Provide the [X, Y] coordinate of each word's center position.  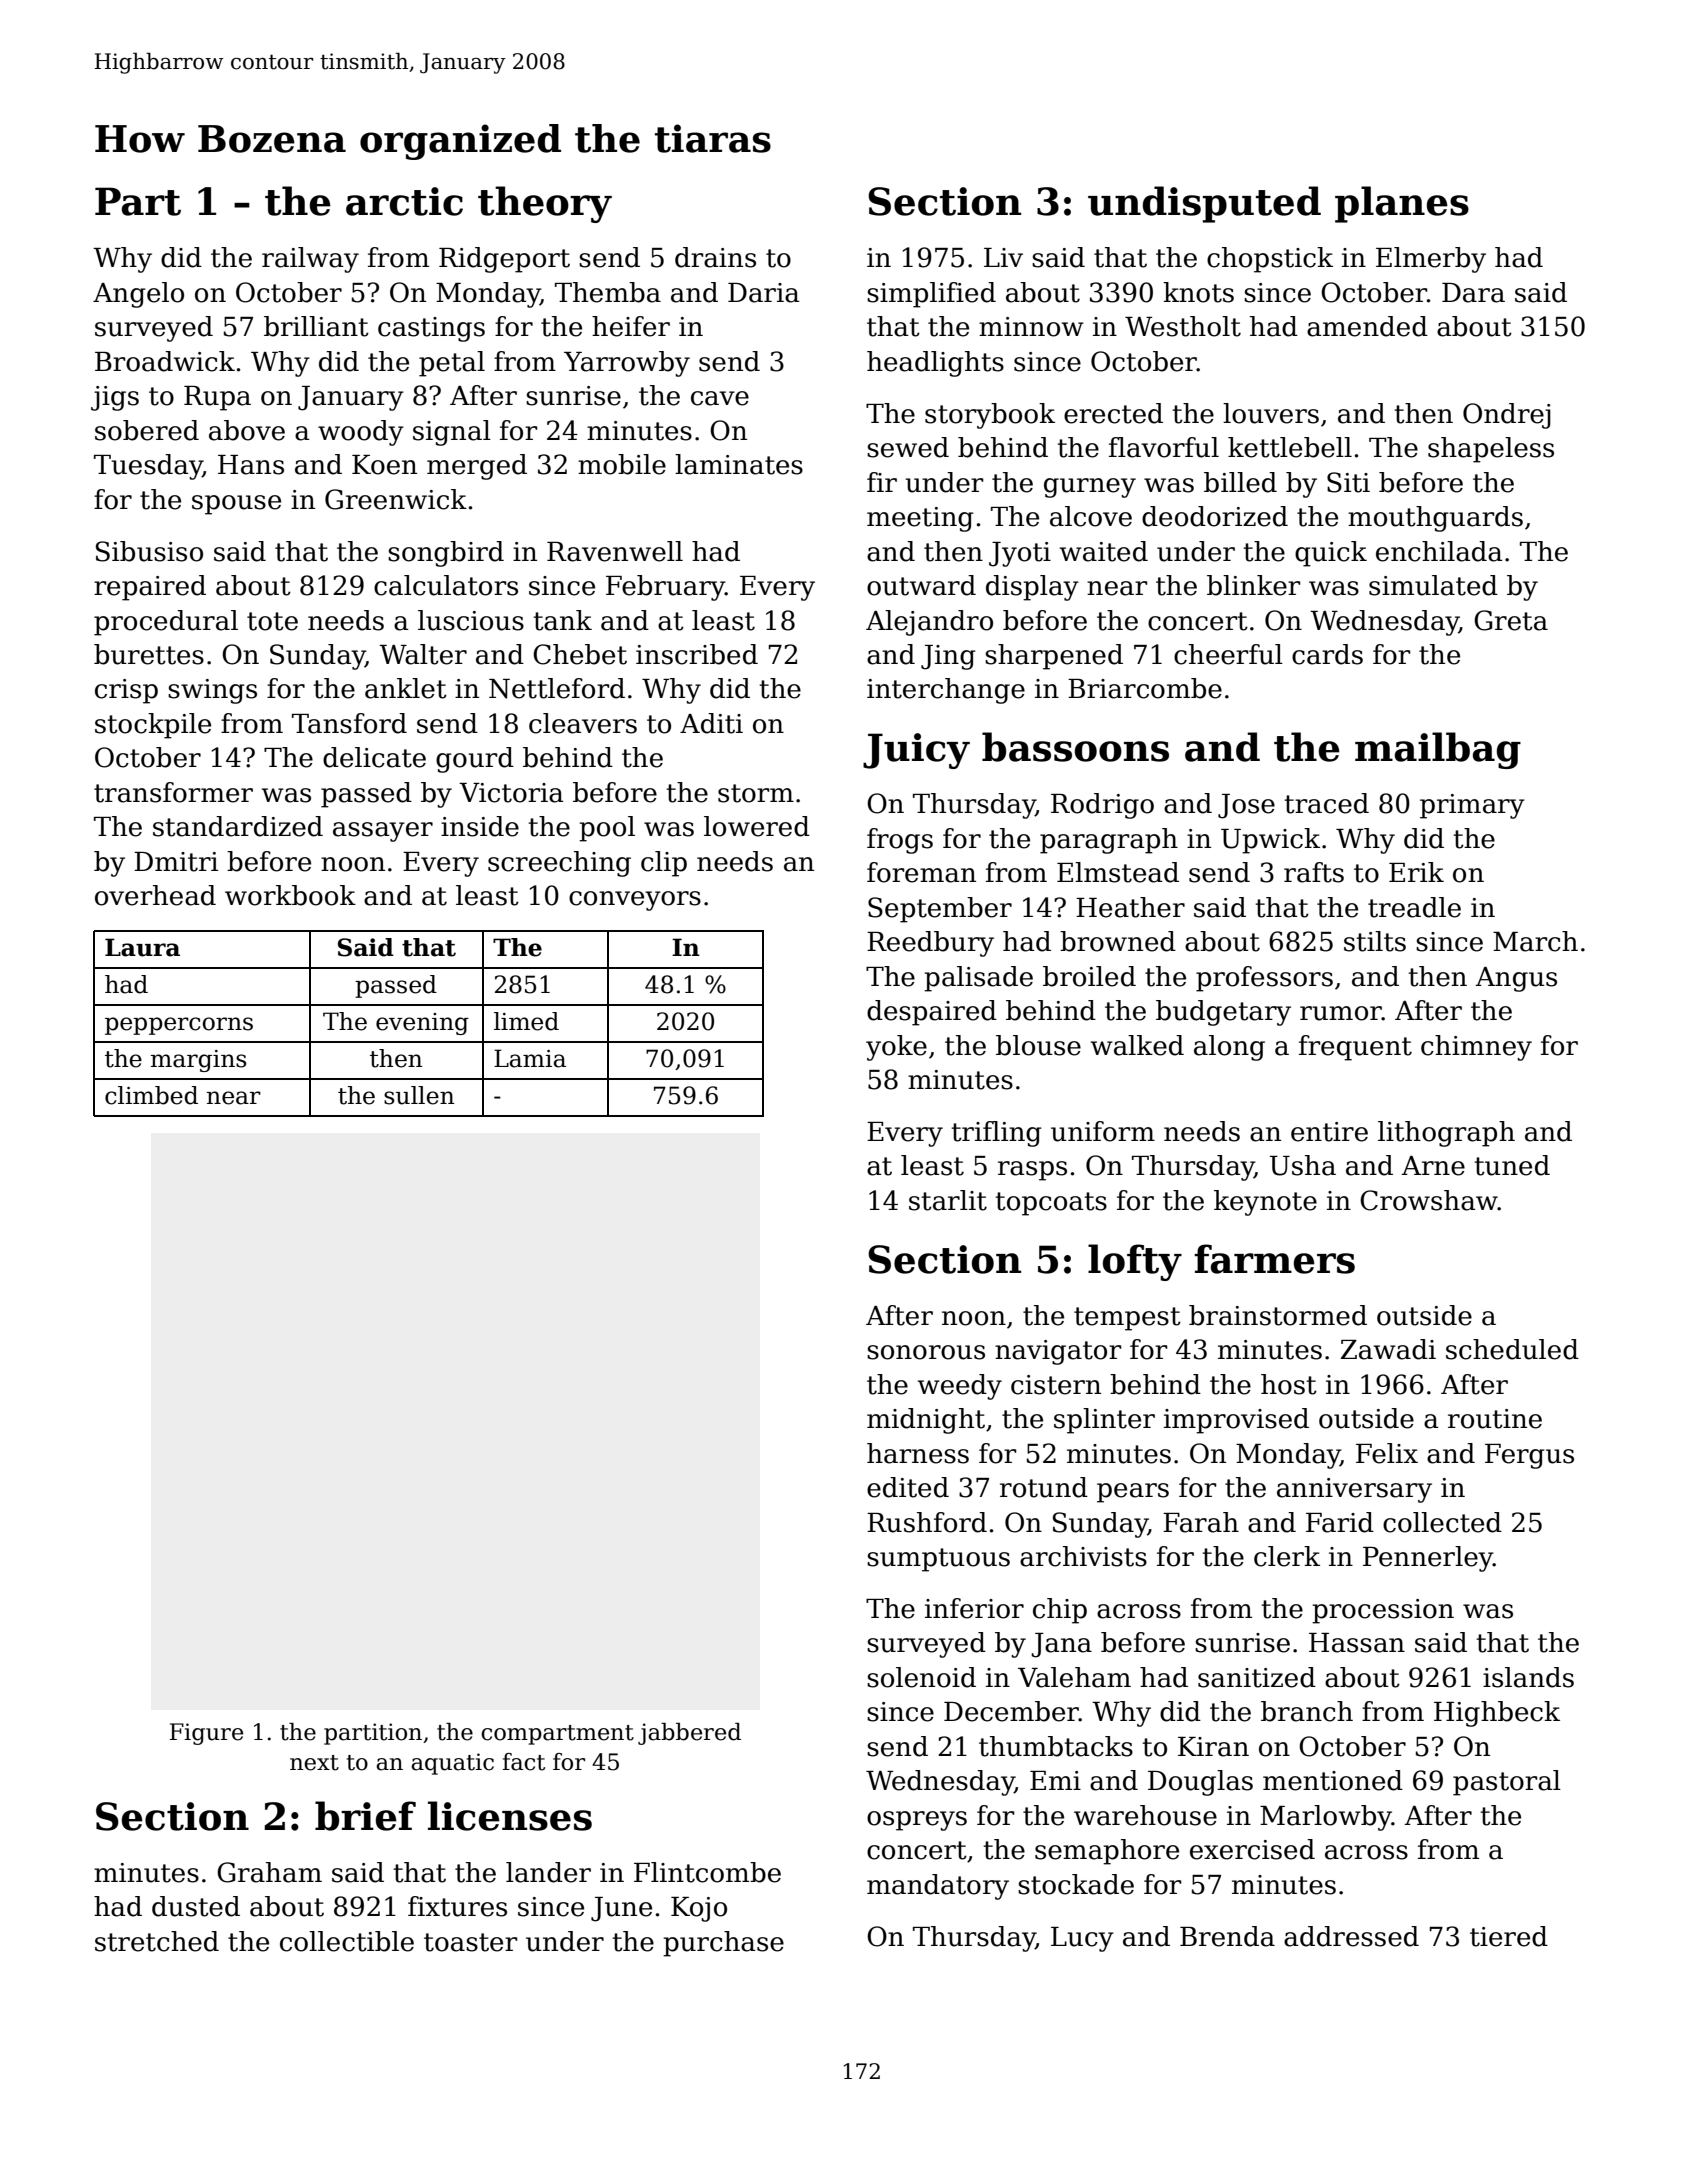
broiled [1089, 976]
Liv [1003, 257]
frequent [1355, 1048]
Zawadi [1388, 1349]
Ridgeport [504, 260]
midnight [926, 1421]
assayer [383, 832]
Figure [206, 1734]
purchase [723, 1944]
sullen [419, 1095]
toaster [471, 1942]
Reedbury [930, 944]
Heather [1130, 907]
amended [1367, 326]
